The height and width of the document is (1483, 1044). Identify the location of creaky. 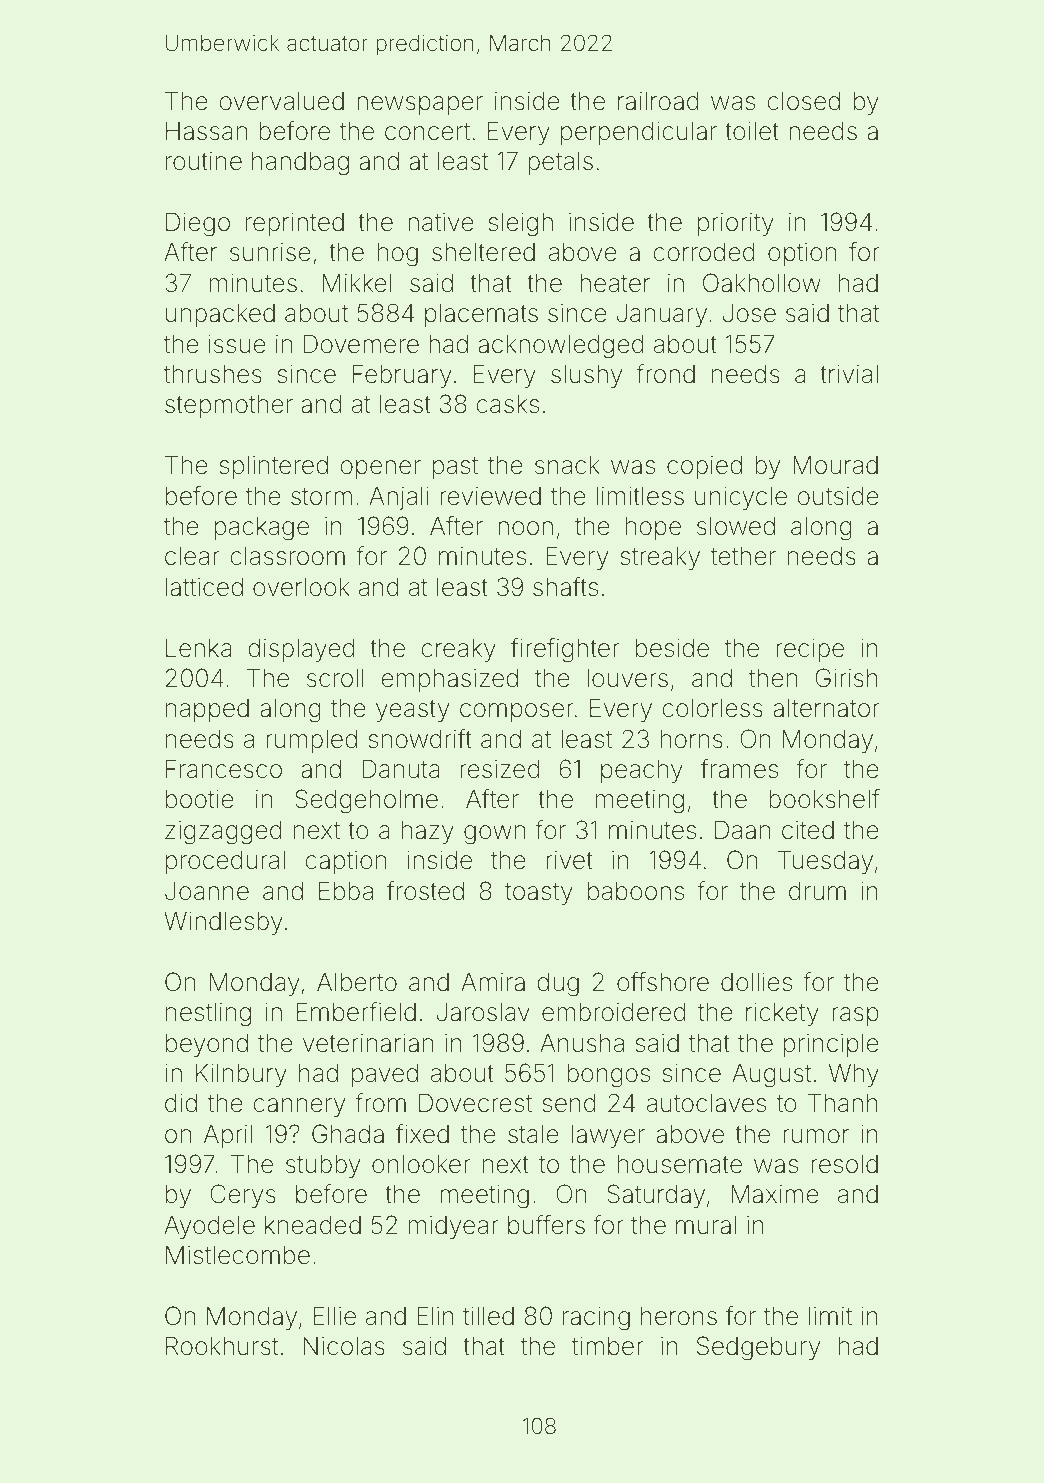
(458, 650).
